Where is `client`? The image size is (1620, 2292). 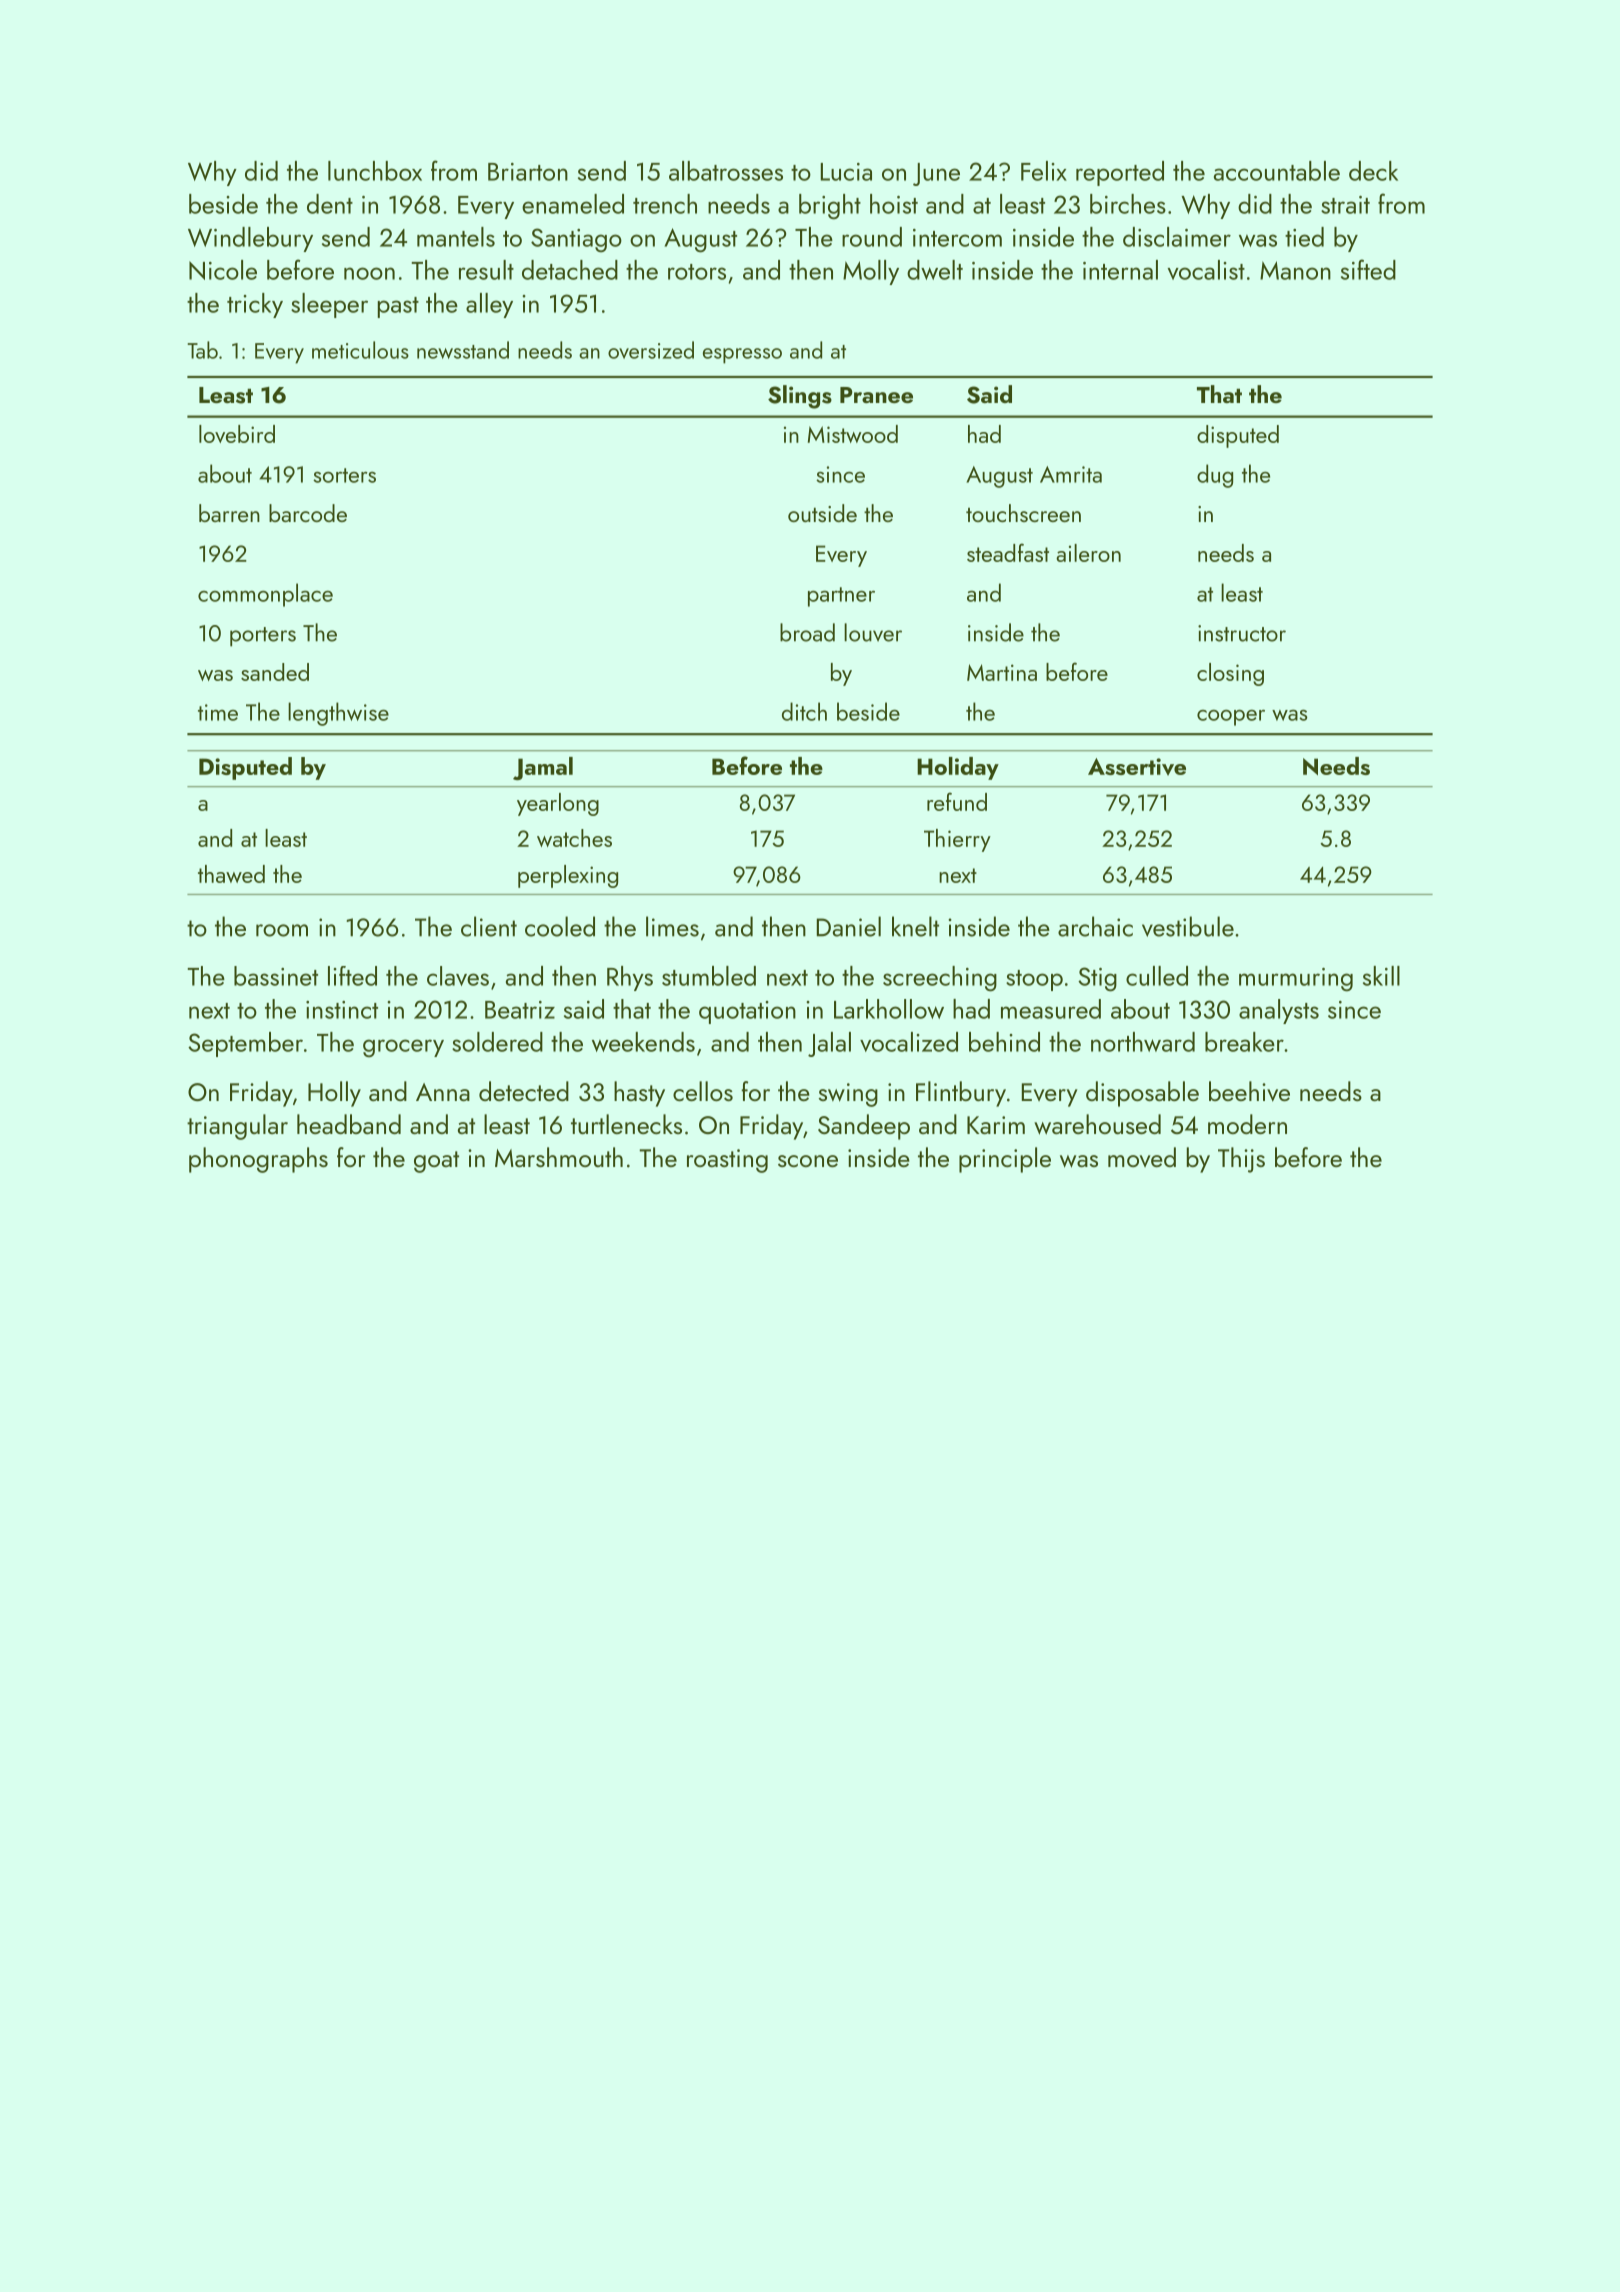 client is located at coordinates (489, 926).
